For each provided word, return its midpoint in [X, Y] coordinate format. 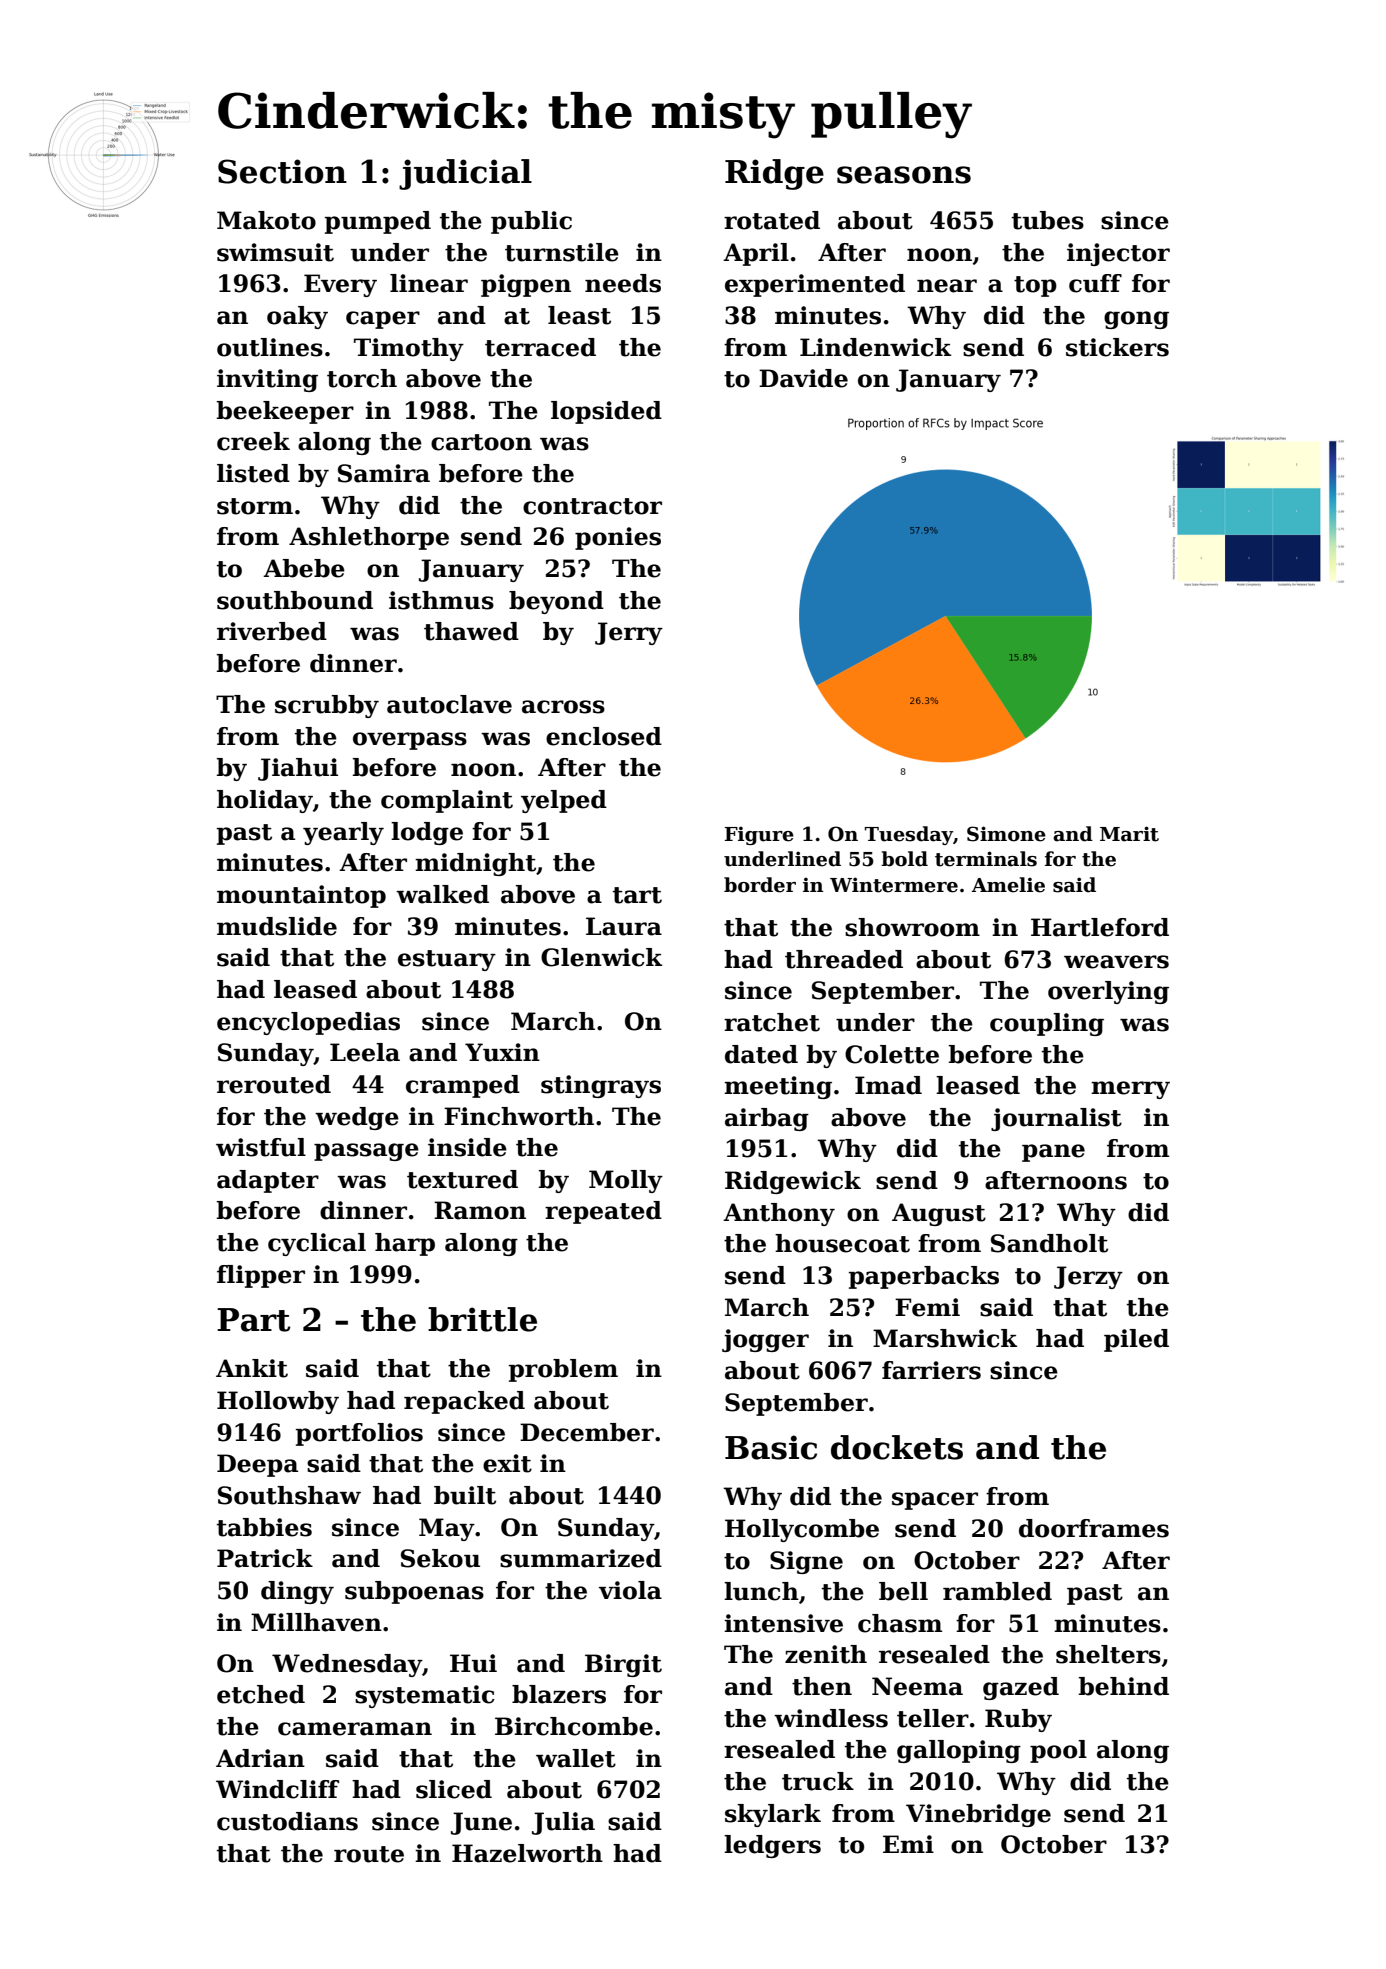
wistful [261, 1147]
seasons [904, 175]
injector [1118, 254]
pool [1058, 1751]
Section [282, 171]
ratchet [772, 1022]
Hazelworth [527, 1853]
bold [904, 859]
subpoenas [414, 1592]
